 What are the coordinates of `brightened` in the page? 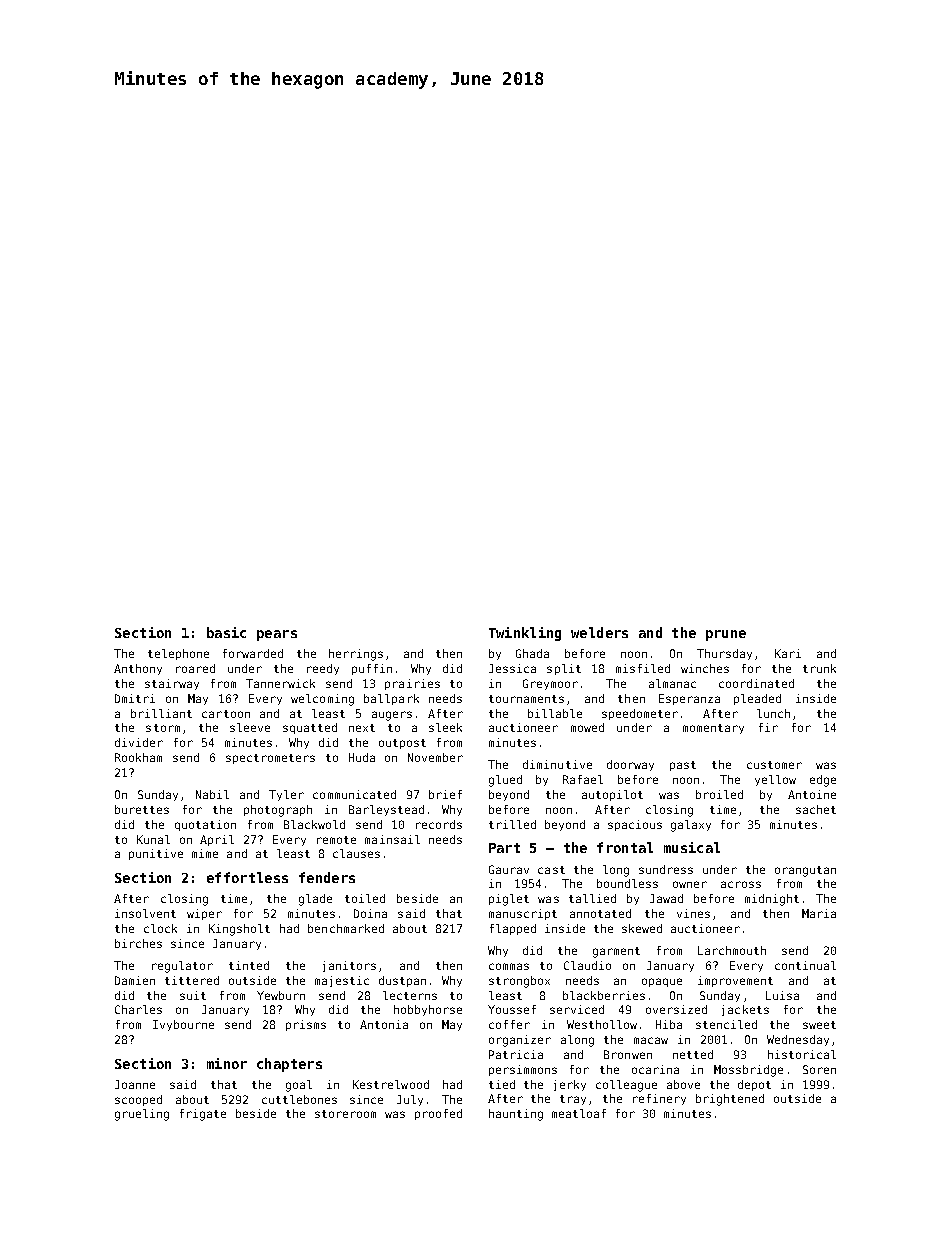 It's located at (730, 1100).
